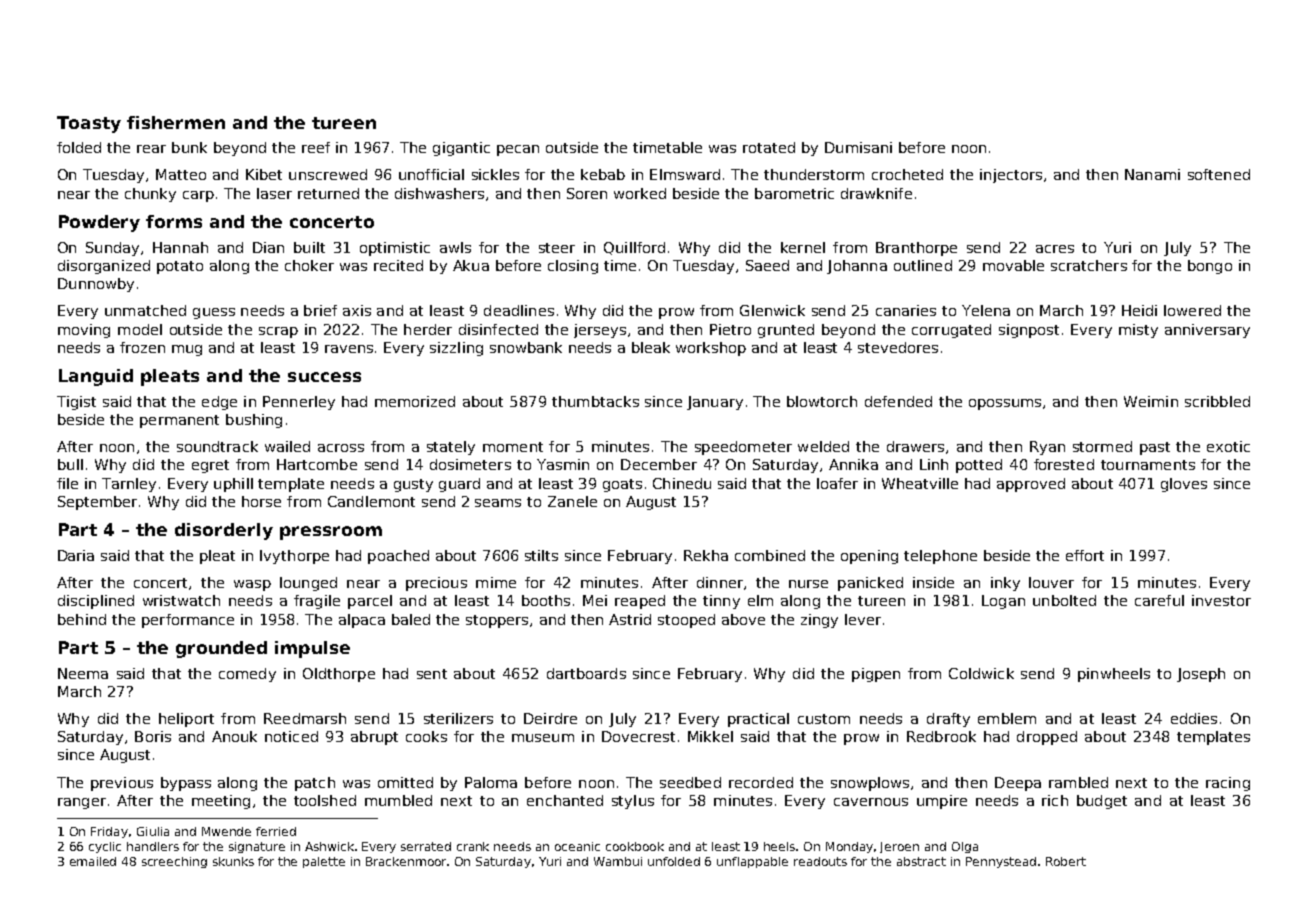 The width and height of the image is (1308, 924). Describe the element at coordinates (221, 802) in the image. I see `meeting` at that location.
